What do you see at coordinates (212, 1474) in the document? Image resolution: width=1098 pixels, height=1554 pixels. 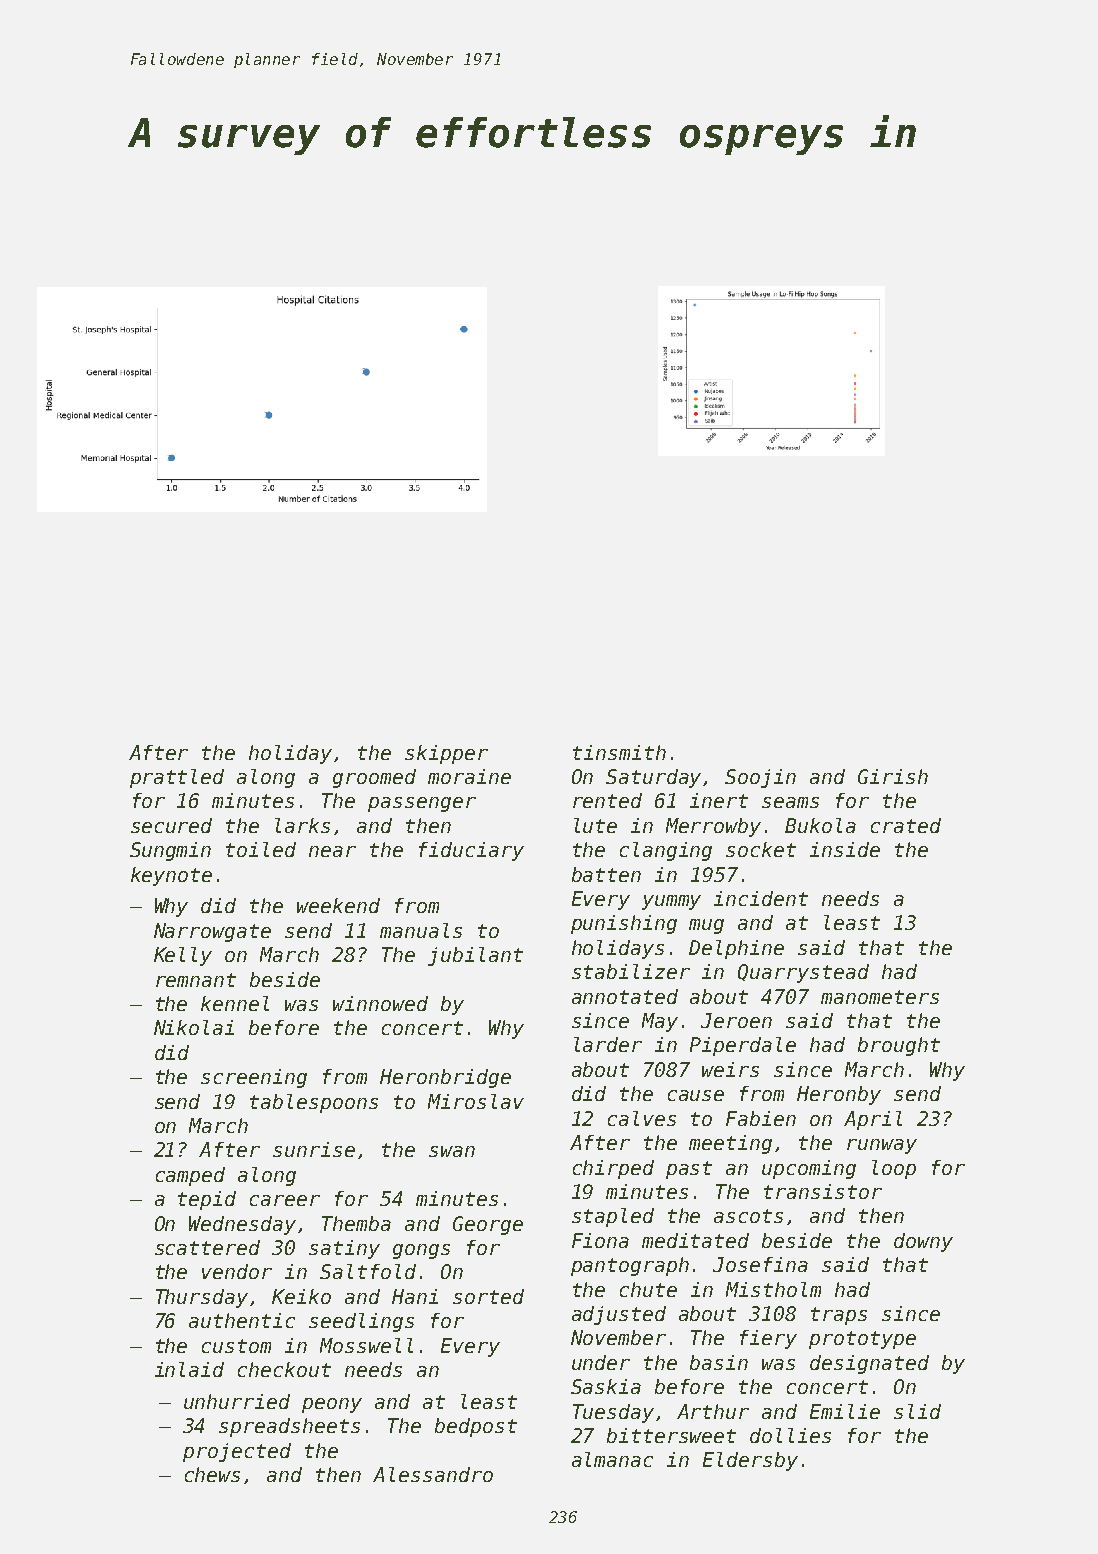 I see `chews` at bounding box center [212, 1474].
